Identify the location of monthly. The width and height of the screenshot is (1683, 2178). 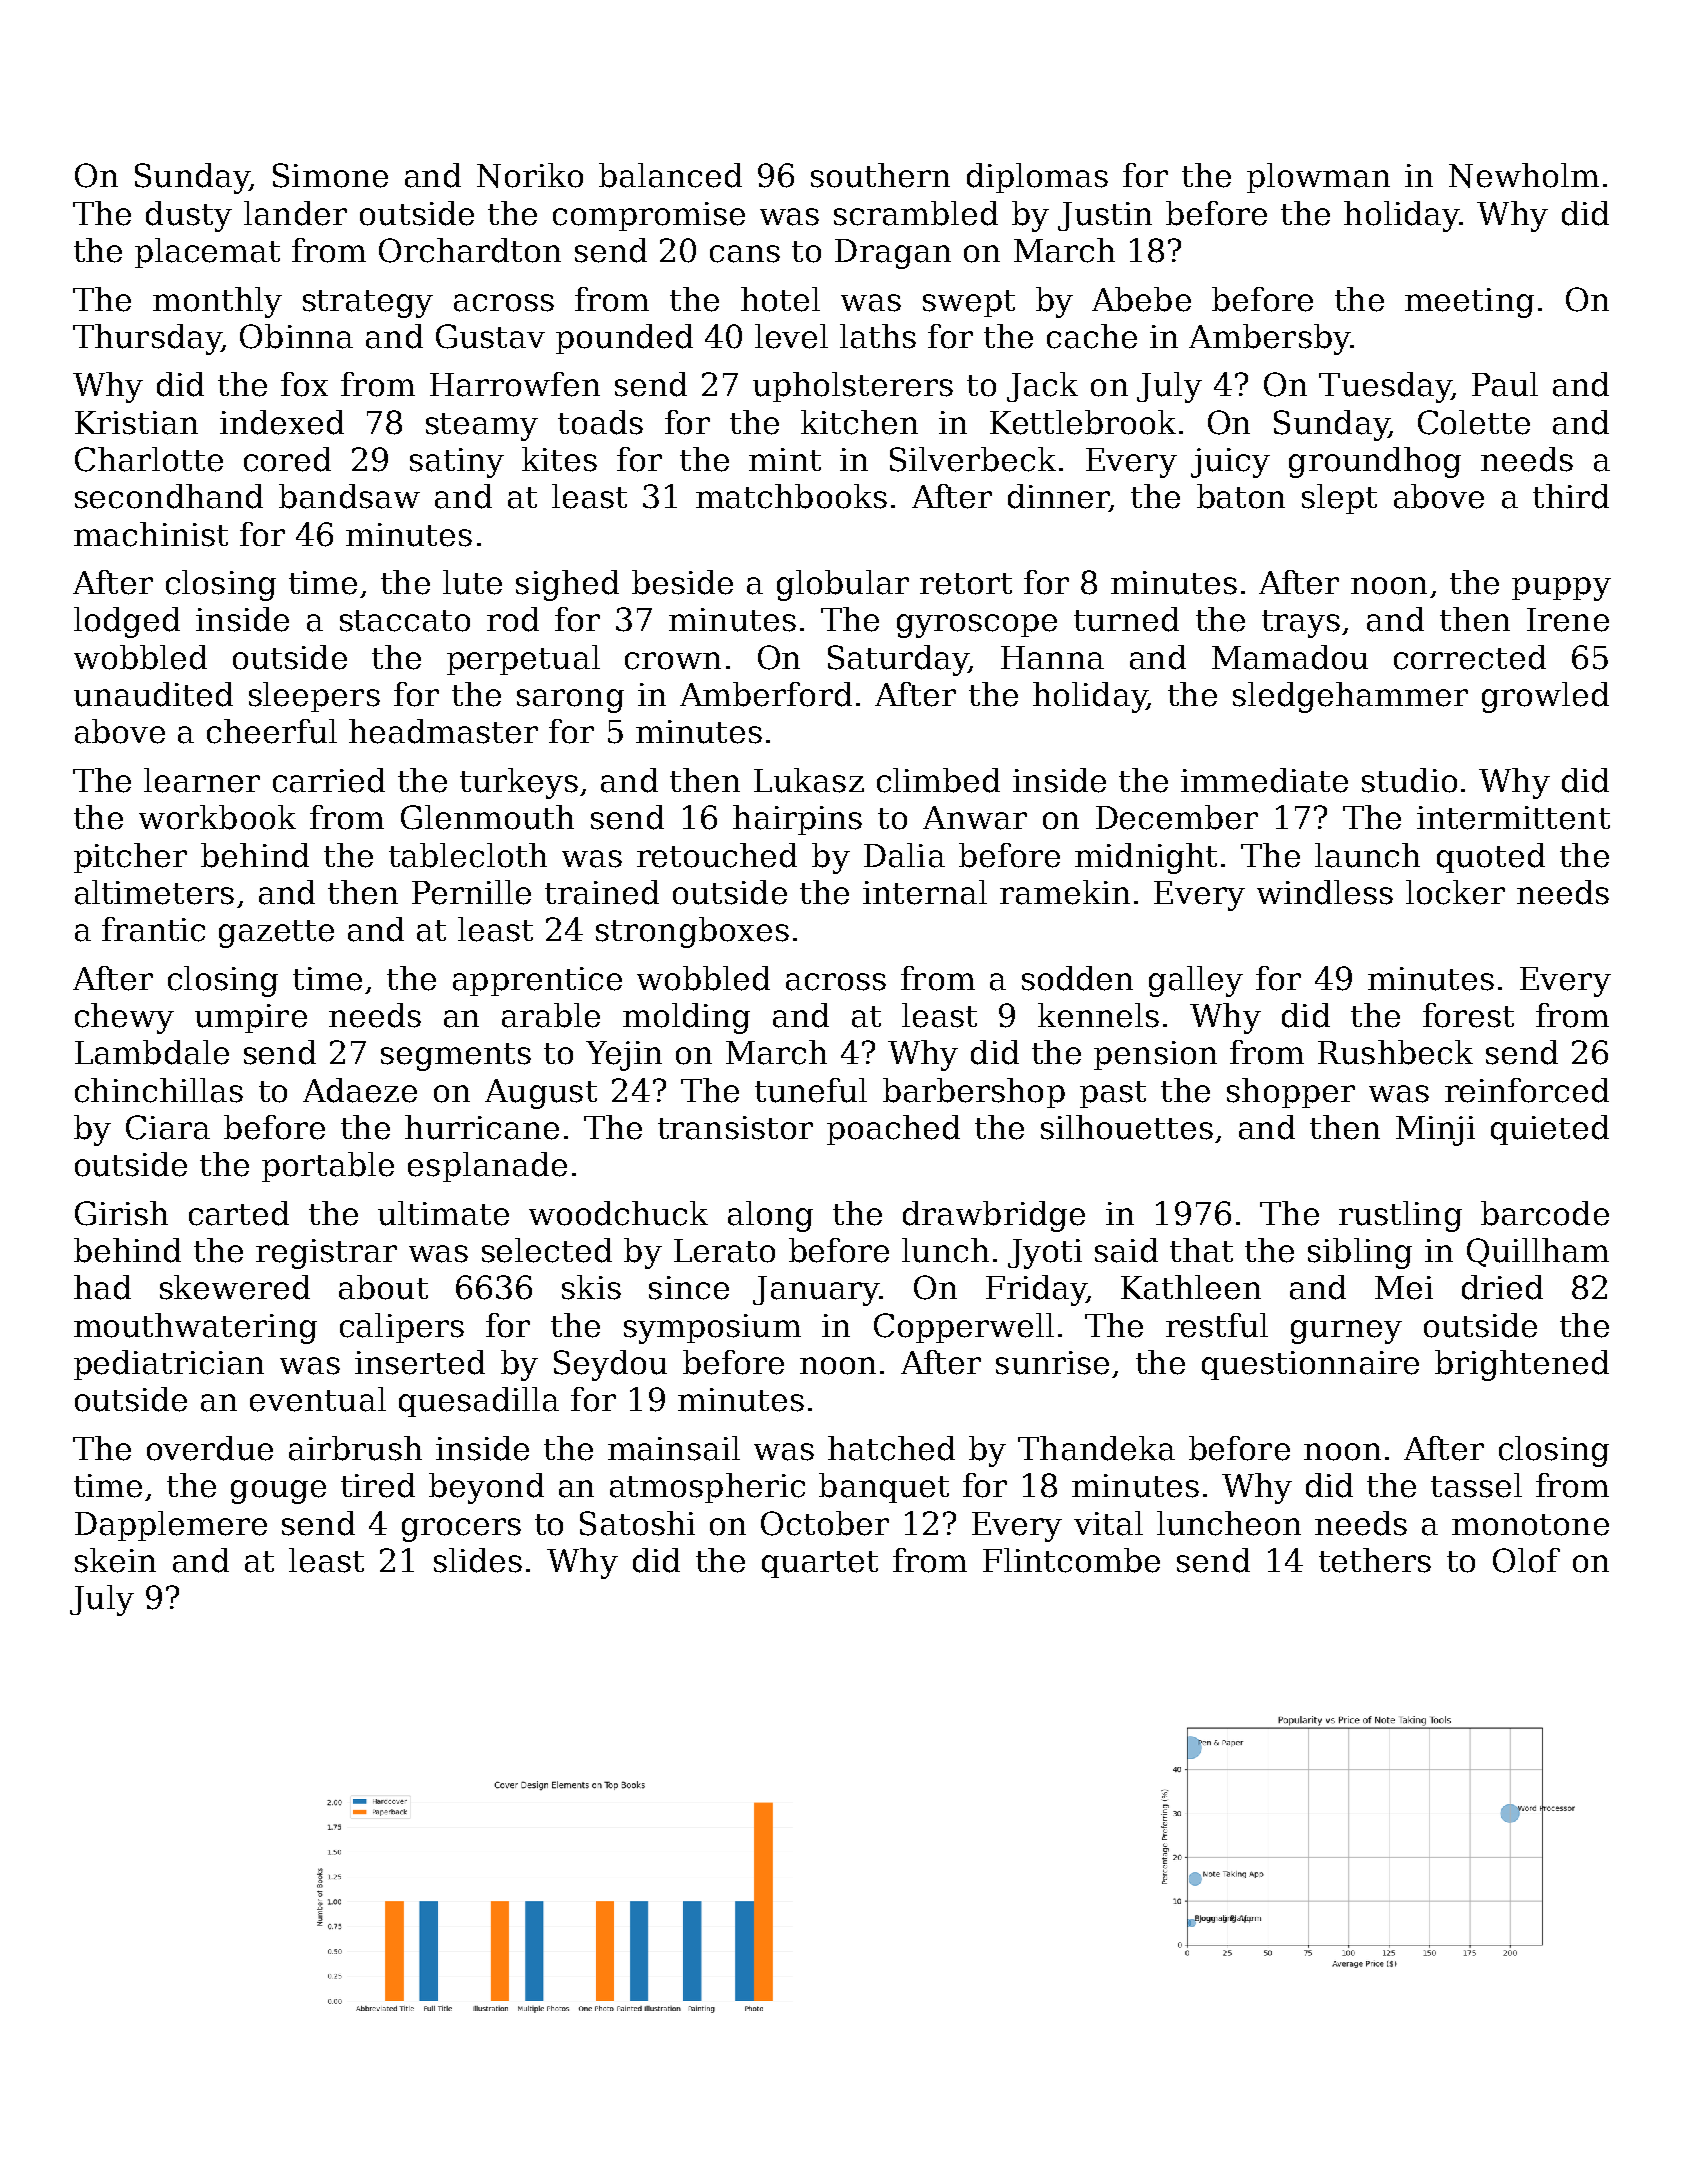
(217, 302).
